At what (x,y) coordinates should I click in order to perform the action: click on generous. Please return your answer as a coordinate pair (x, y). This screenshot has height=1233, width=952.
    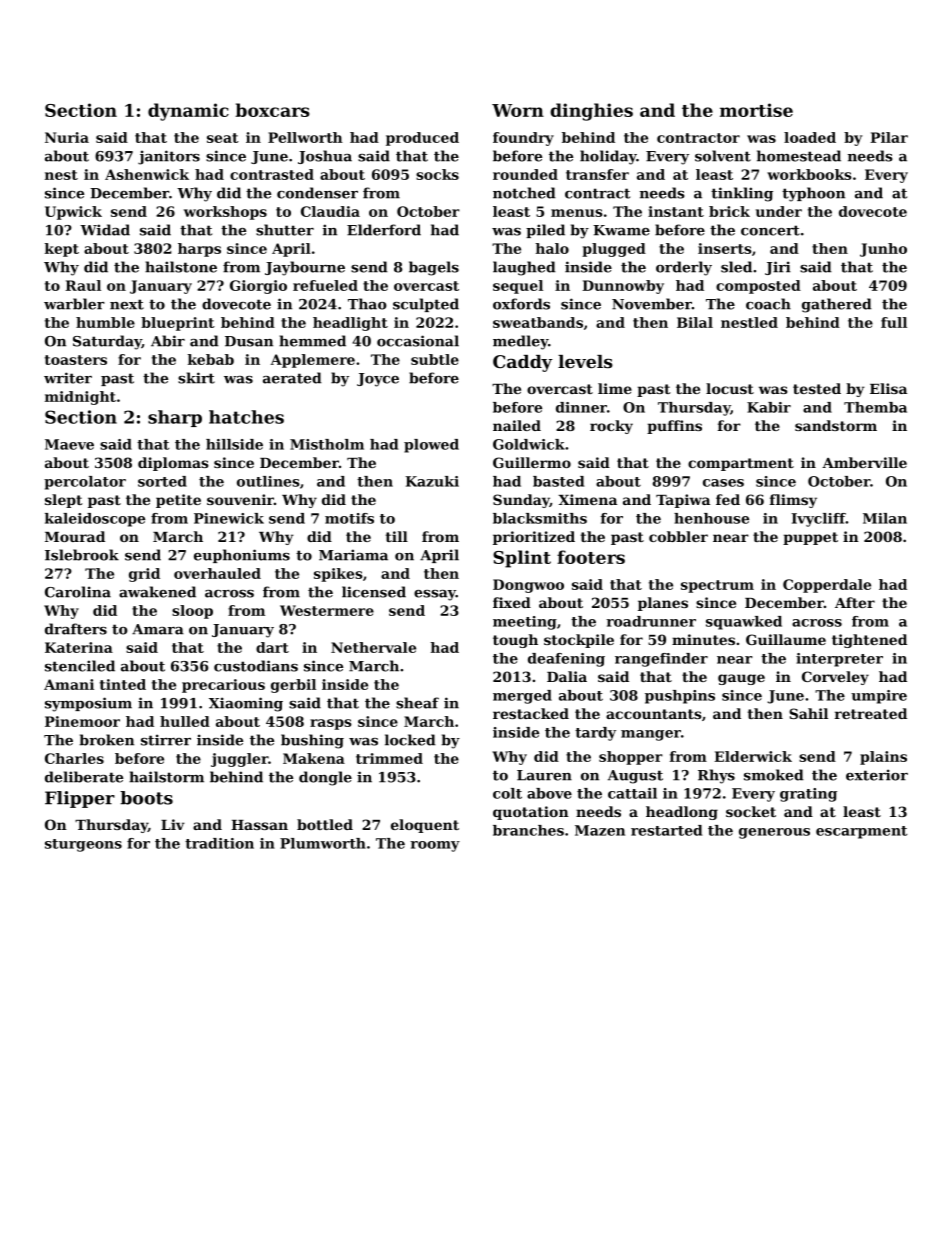
    Looking at the image, I should click on (774, 833).
